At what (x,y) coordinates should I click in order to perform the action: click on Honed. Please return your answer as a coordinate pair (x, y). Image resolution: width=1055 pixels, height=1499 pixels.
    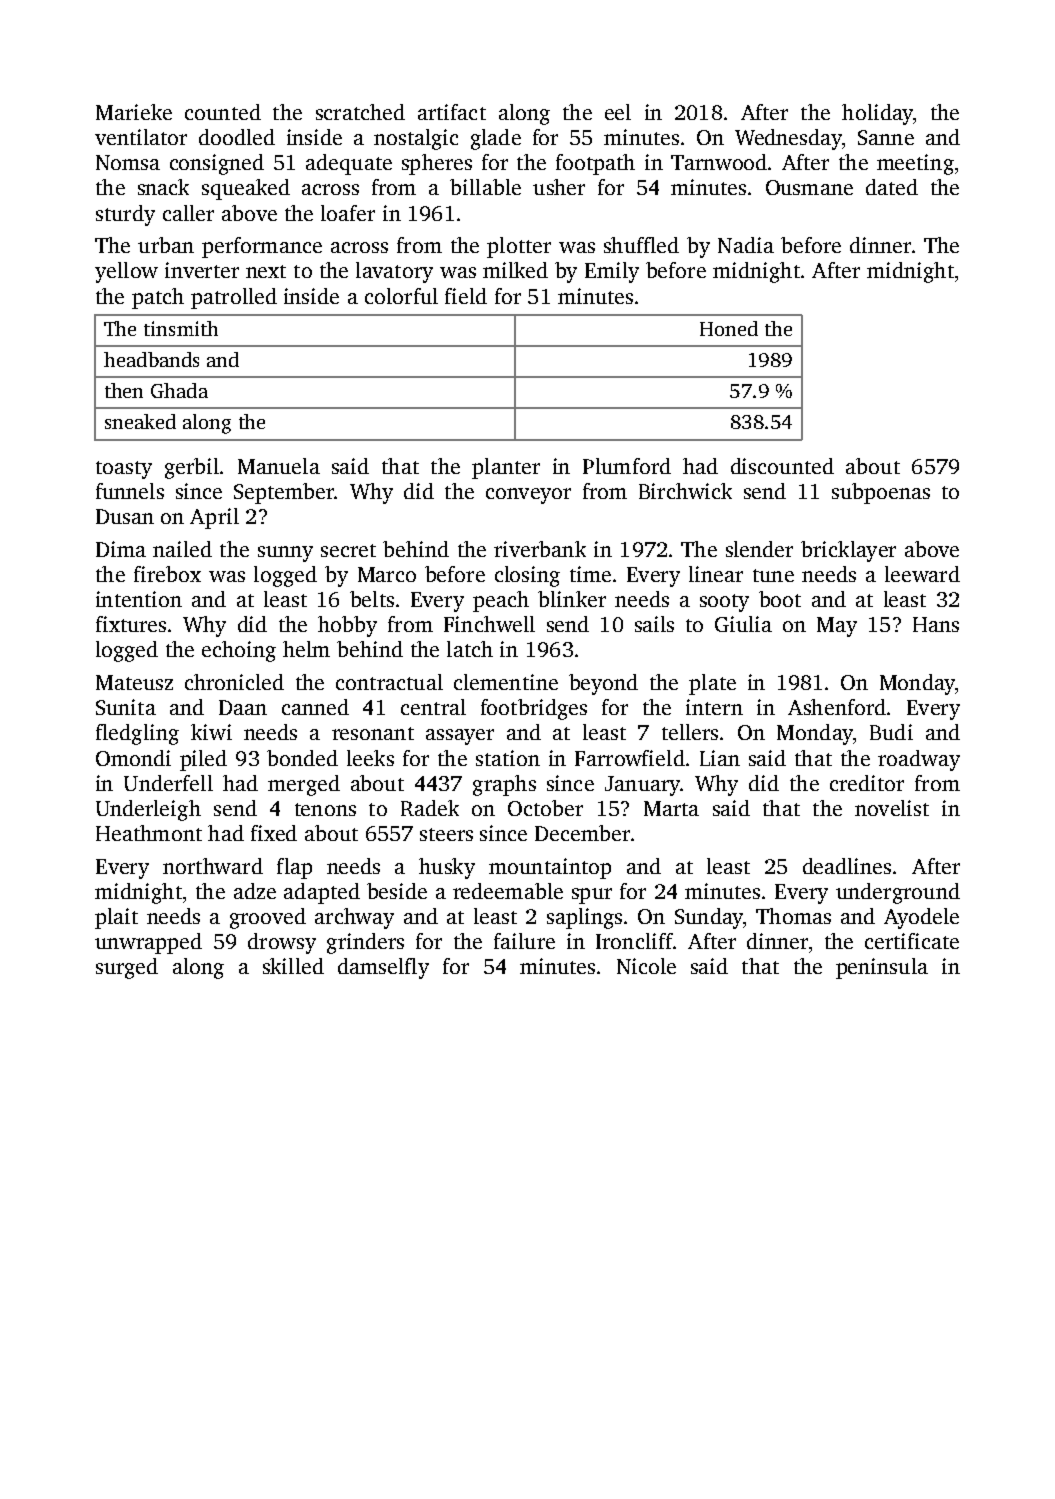
    Looking at the image, I should click on (729, 328).
